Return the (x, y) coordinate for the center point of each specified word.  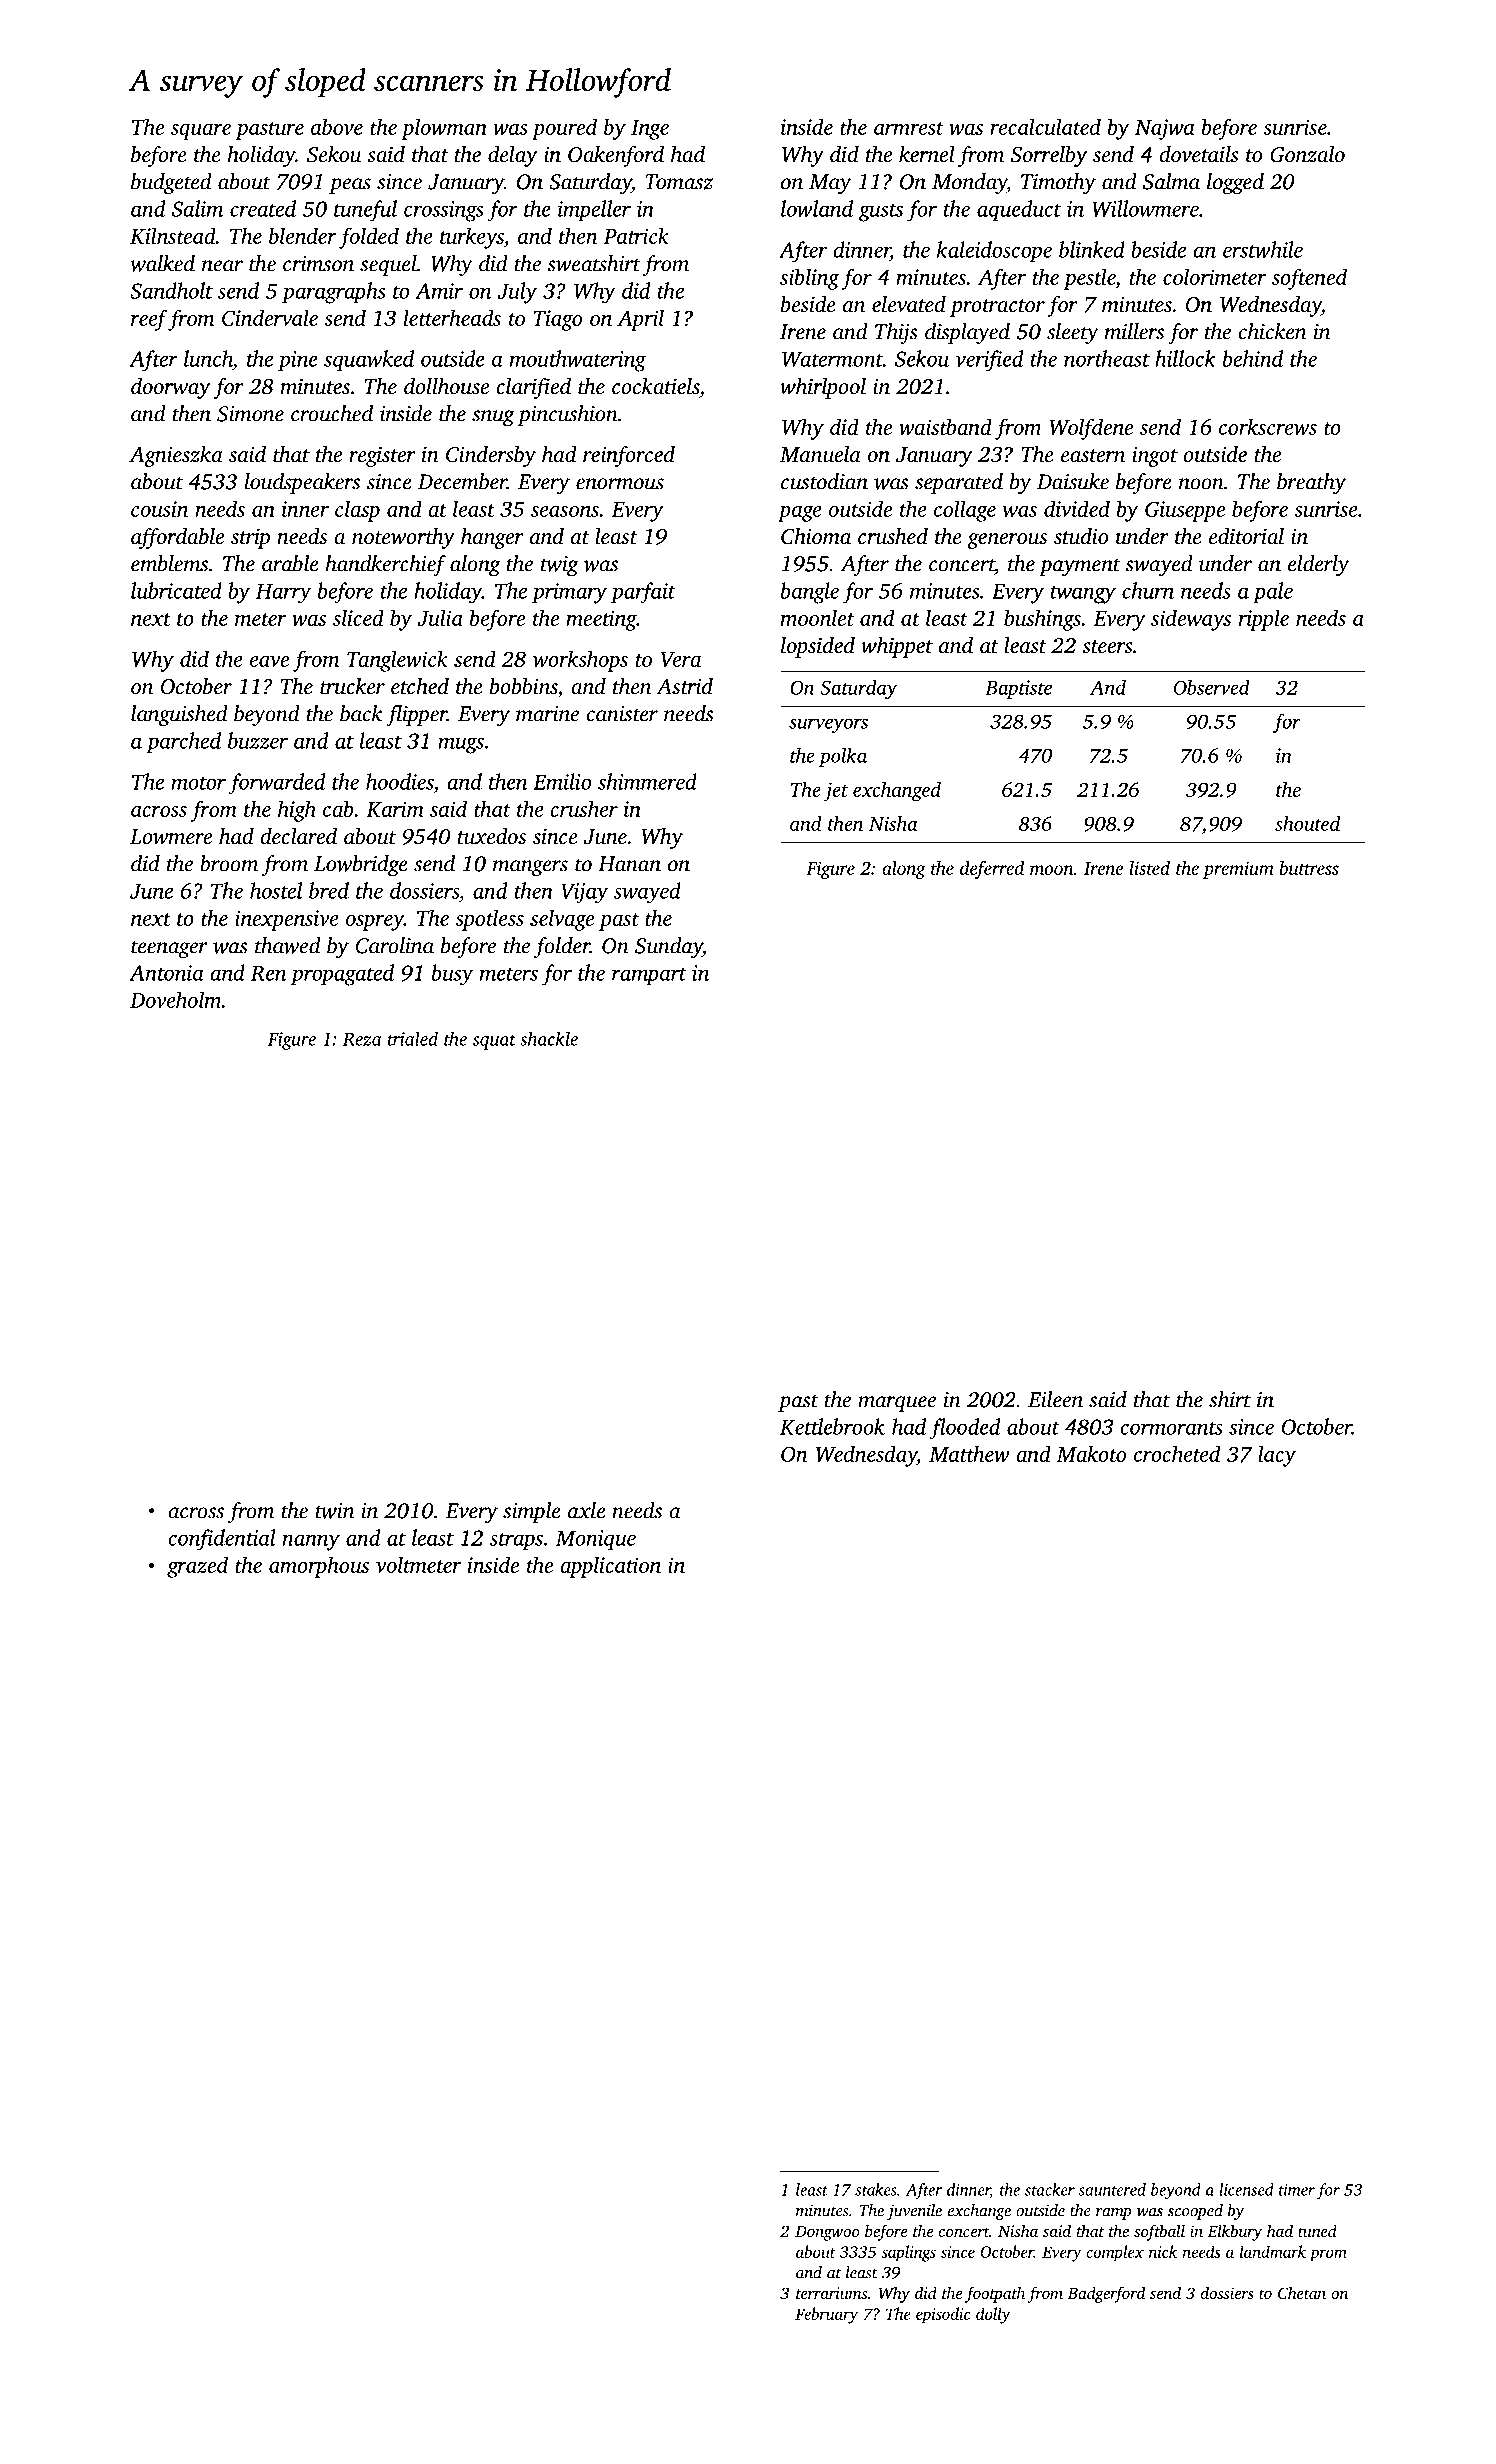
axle (587, 1510)
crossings (444, 211)
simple (532, 1512)
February (826, 2315)
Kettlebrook (832, 1426)
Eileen (1055, 1399)
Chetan (1302, 2292)
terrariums (831, 2293)
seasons (565, 511)
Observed (1212, 687)
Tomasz (679, 182)
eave (269, 661)
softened (1309, 279)
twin (335, 1511)
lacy (1277, 1456)
